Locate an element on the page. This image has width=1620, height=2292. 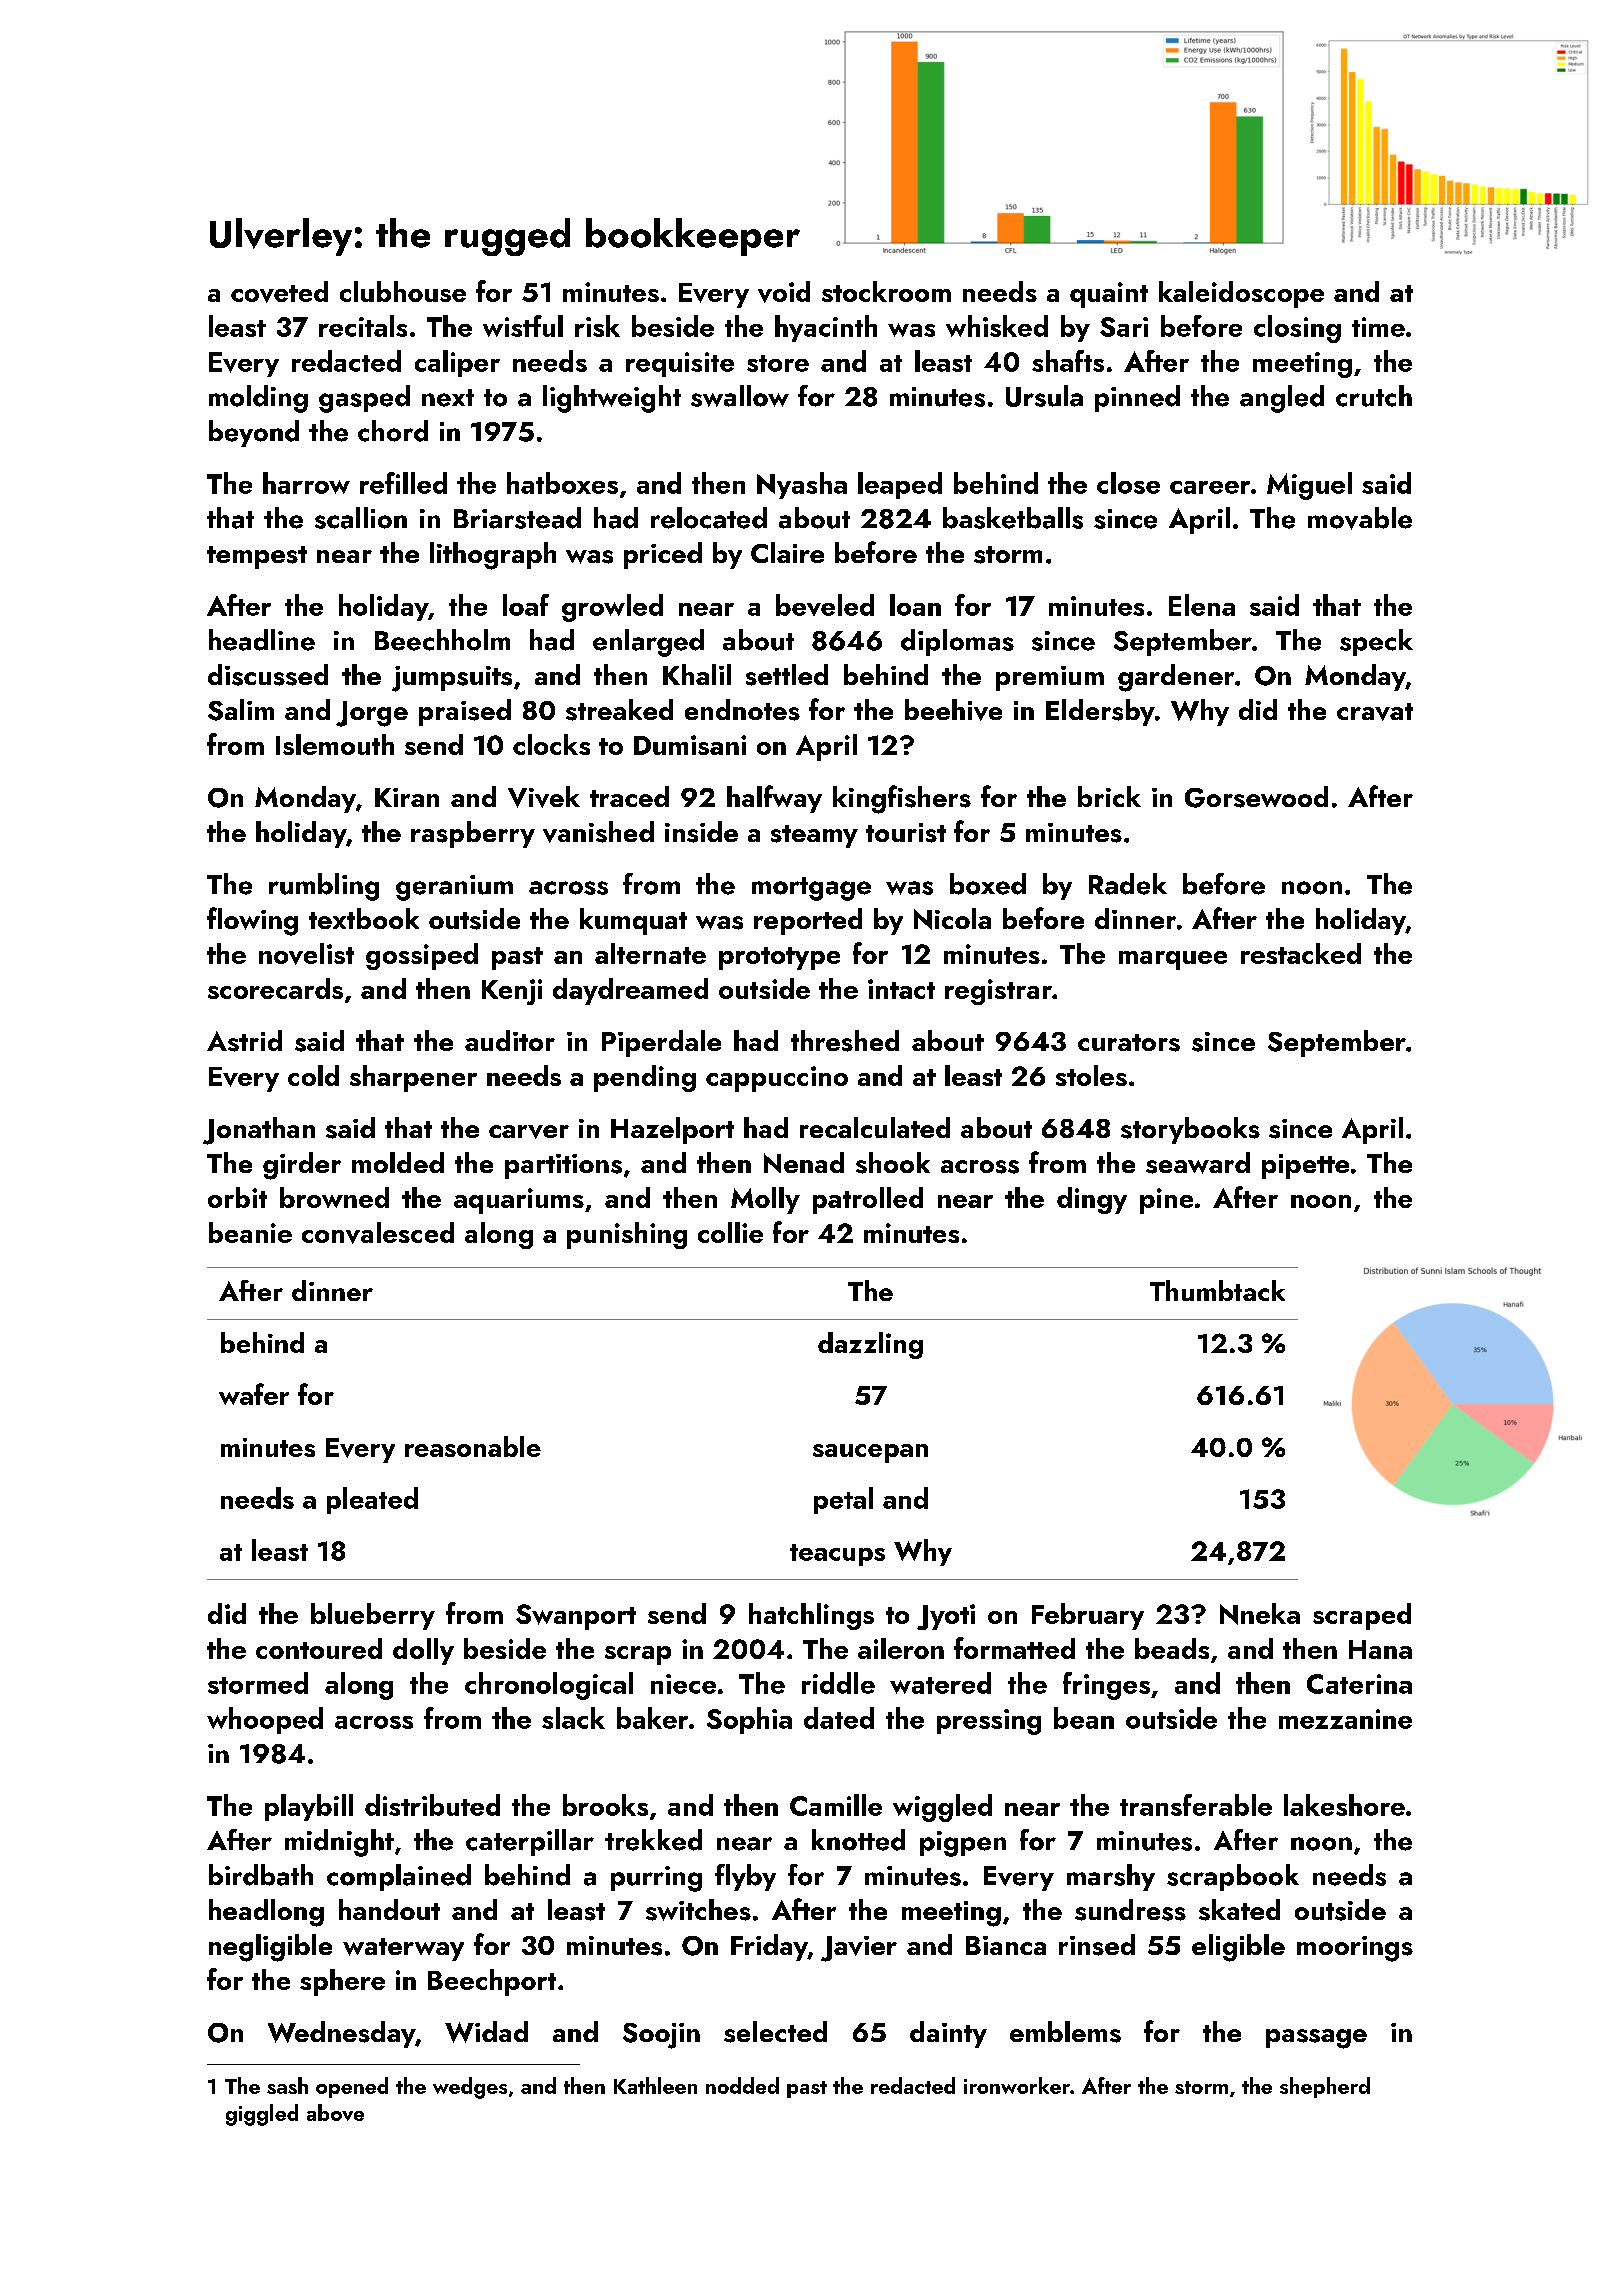
Kenji is located at coordinates (512, 992).
